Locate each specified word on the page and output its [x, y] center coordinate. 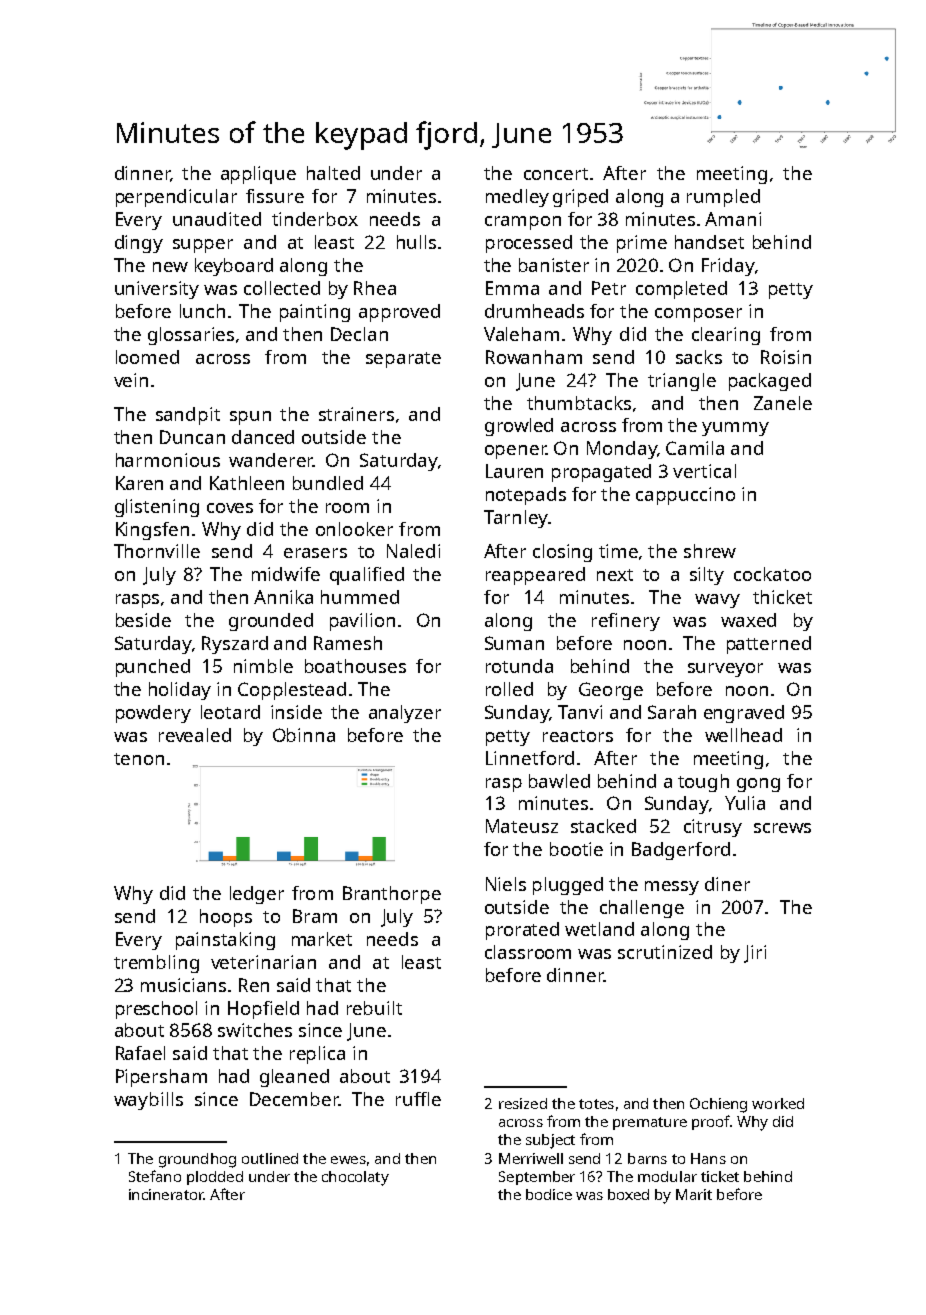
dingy [139, 244]
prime [642, 244]
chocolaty [355, 1178]
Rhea [375, 288]
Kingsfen [152, 531]
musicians [183, 985]
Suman [514, 643]
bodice [549, 1194]
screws [782, 828]
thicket [782, 597]
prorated [522, 931]
